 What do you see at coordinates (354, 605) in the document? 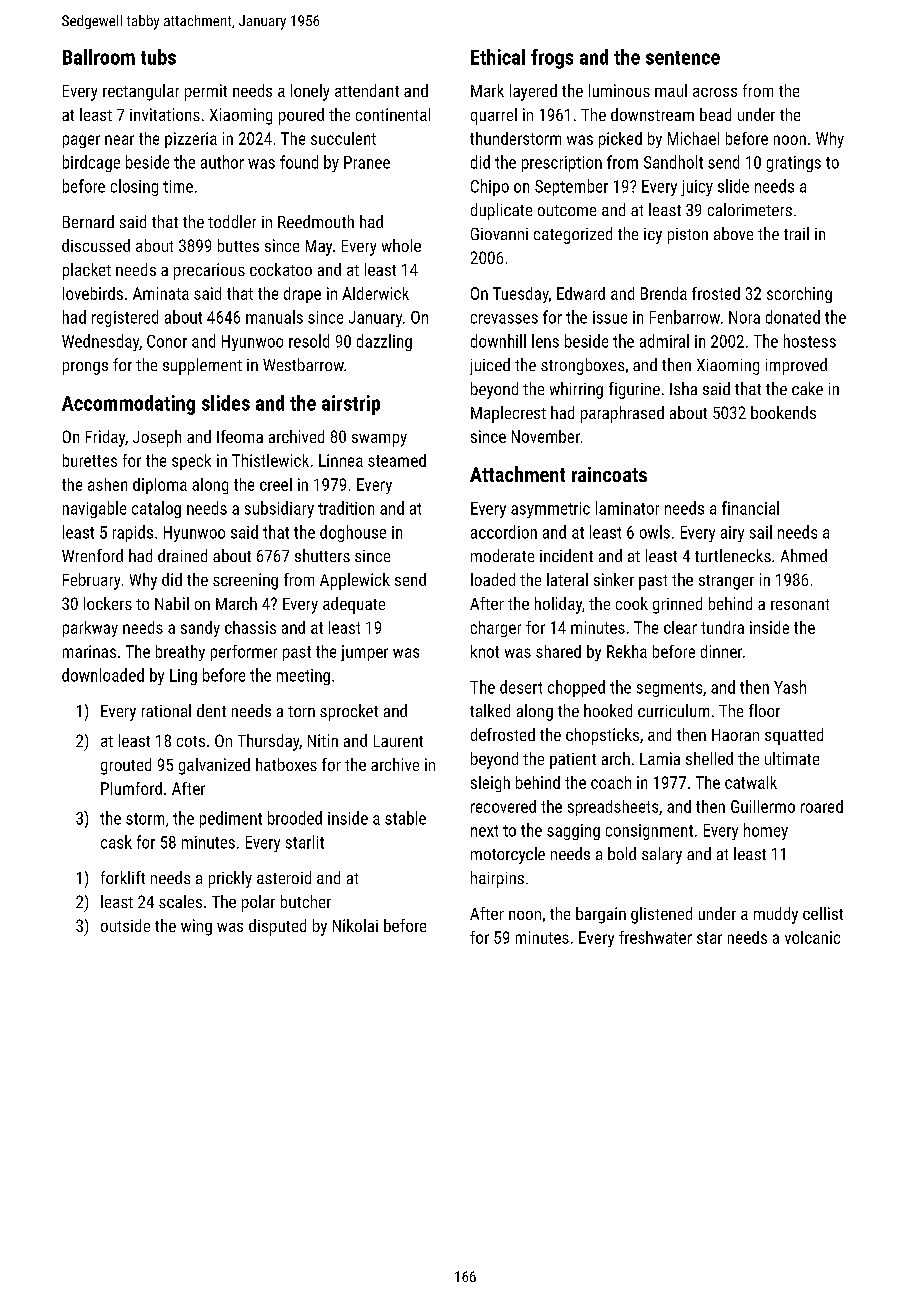
I see `adequate` at bounding box center [354, 605].
